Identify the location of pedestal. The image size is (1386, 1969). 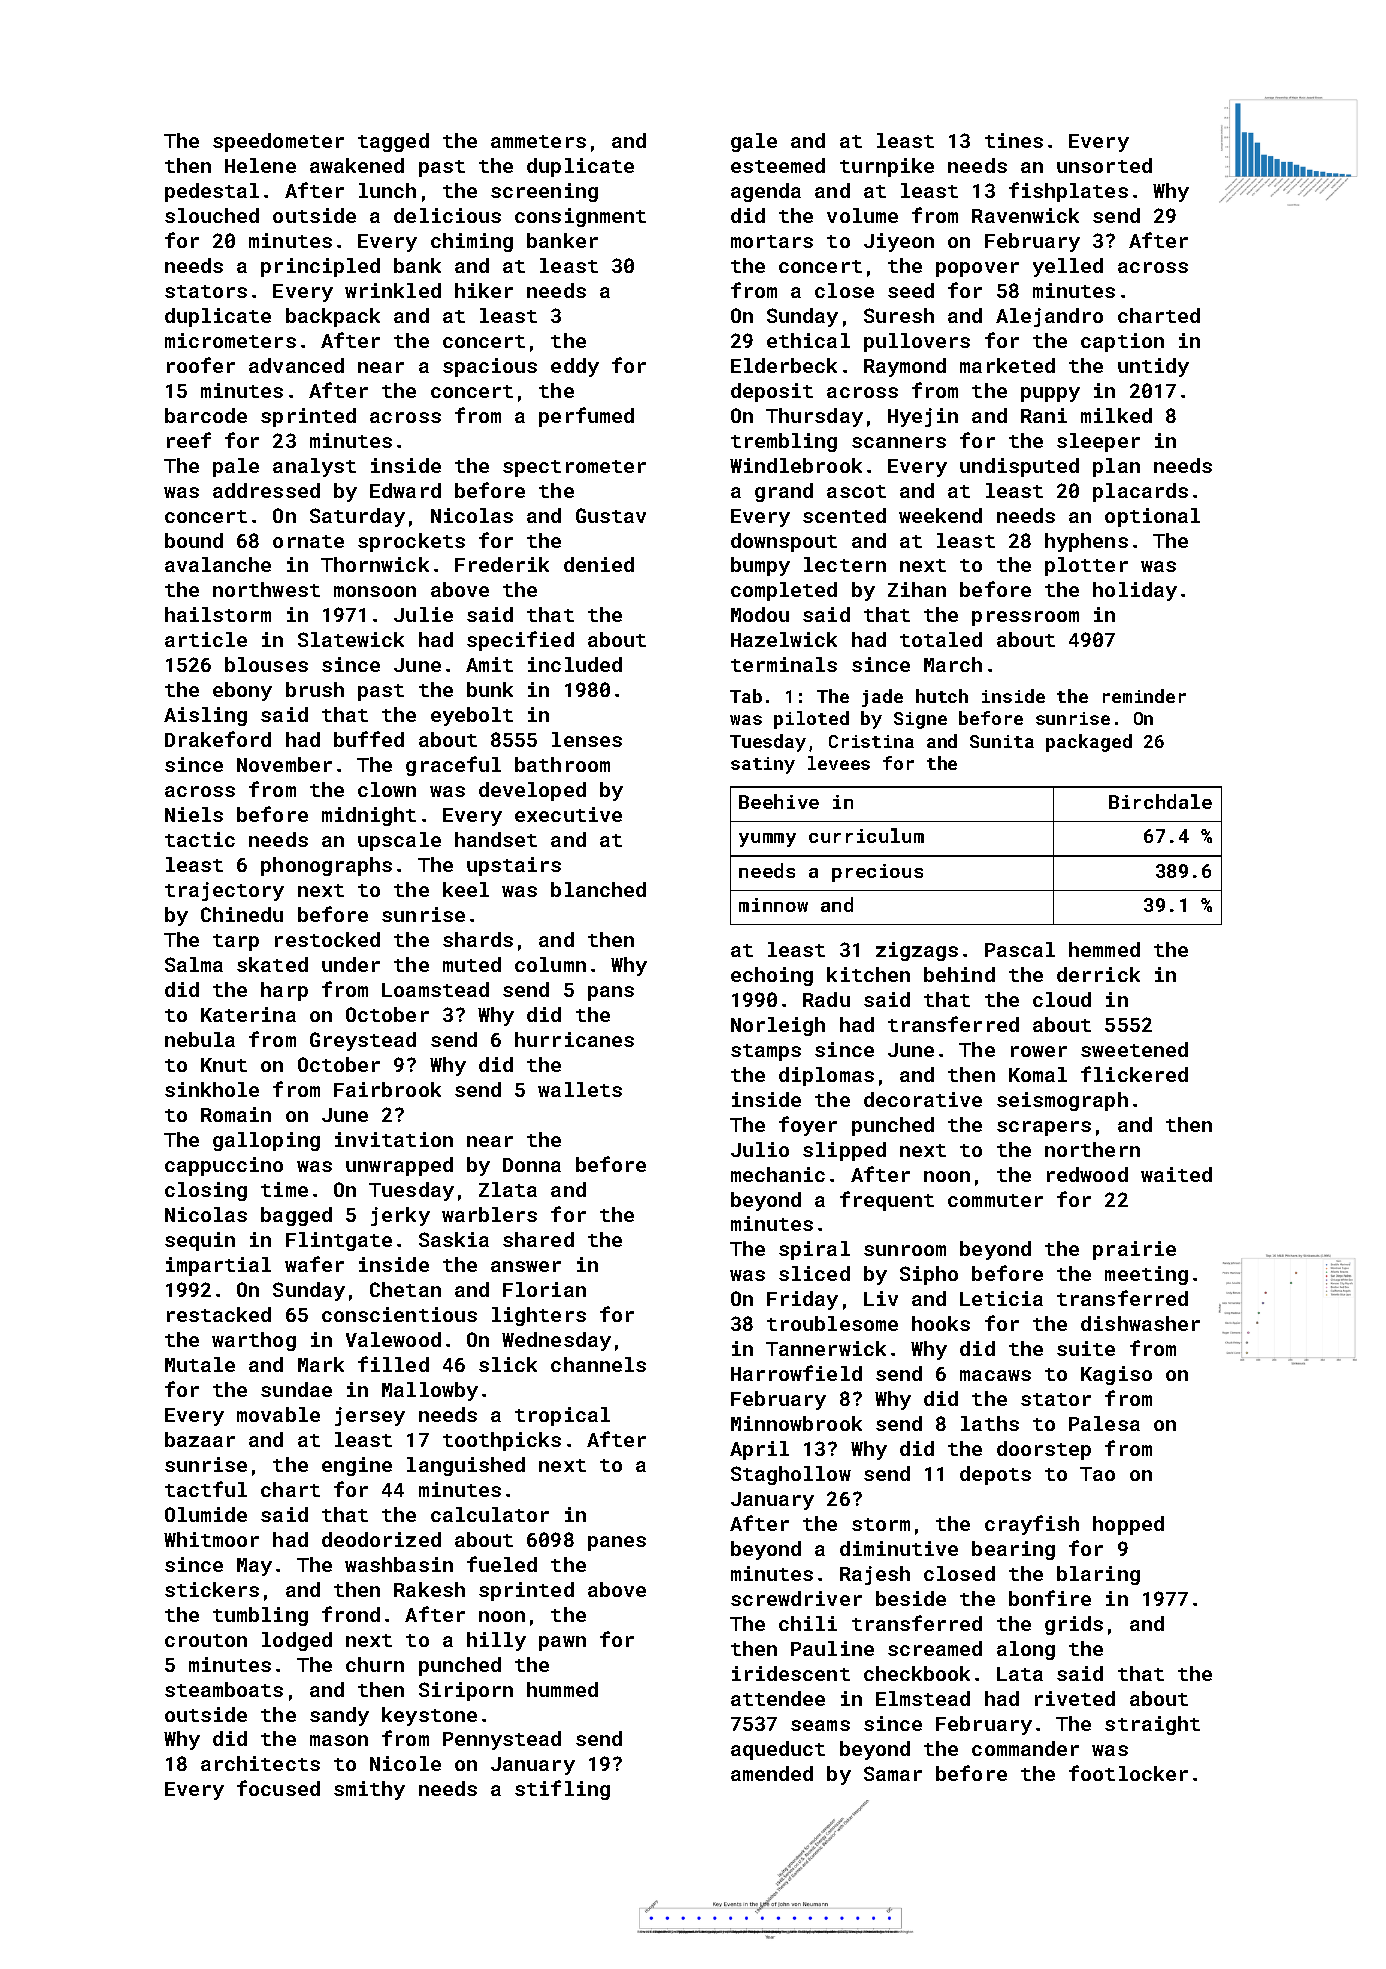
(212, 192).
